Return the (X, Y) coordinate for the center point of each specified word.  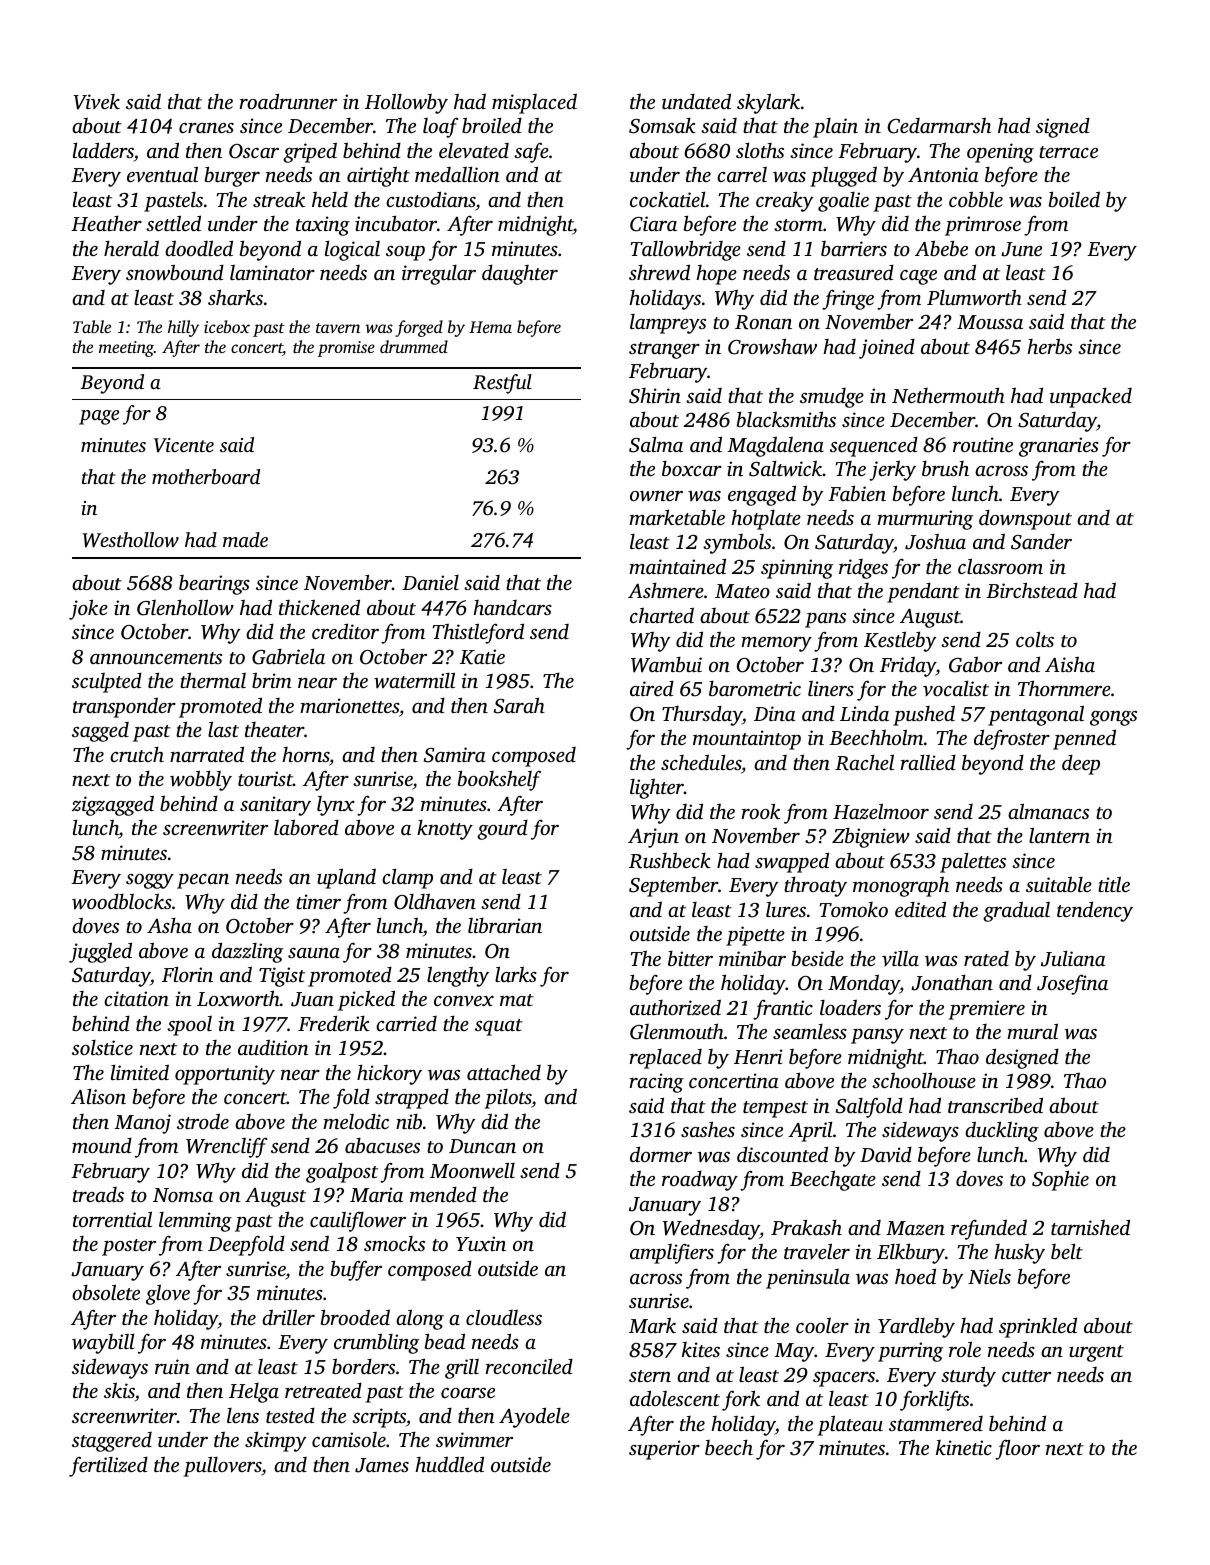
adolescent (675, 1398)
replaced (666, 1059)
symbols (737, 544)
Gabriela (288, 656)
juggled (100, 952)
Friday (908, 666)
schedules (701, 762)
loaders (850, 1007)
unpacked (1091, 398)
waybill (103, 1343)
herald (131, 248)
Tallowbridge (686, 250)
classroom (1000, 566)
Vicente (184, 445)
